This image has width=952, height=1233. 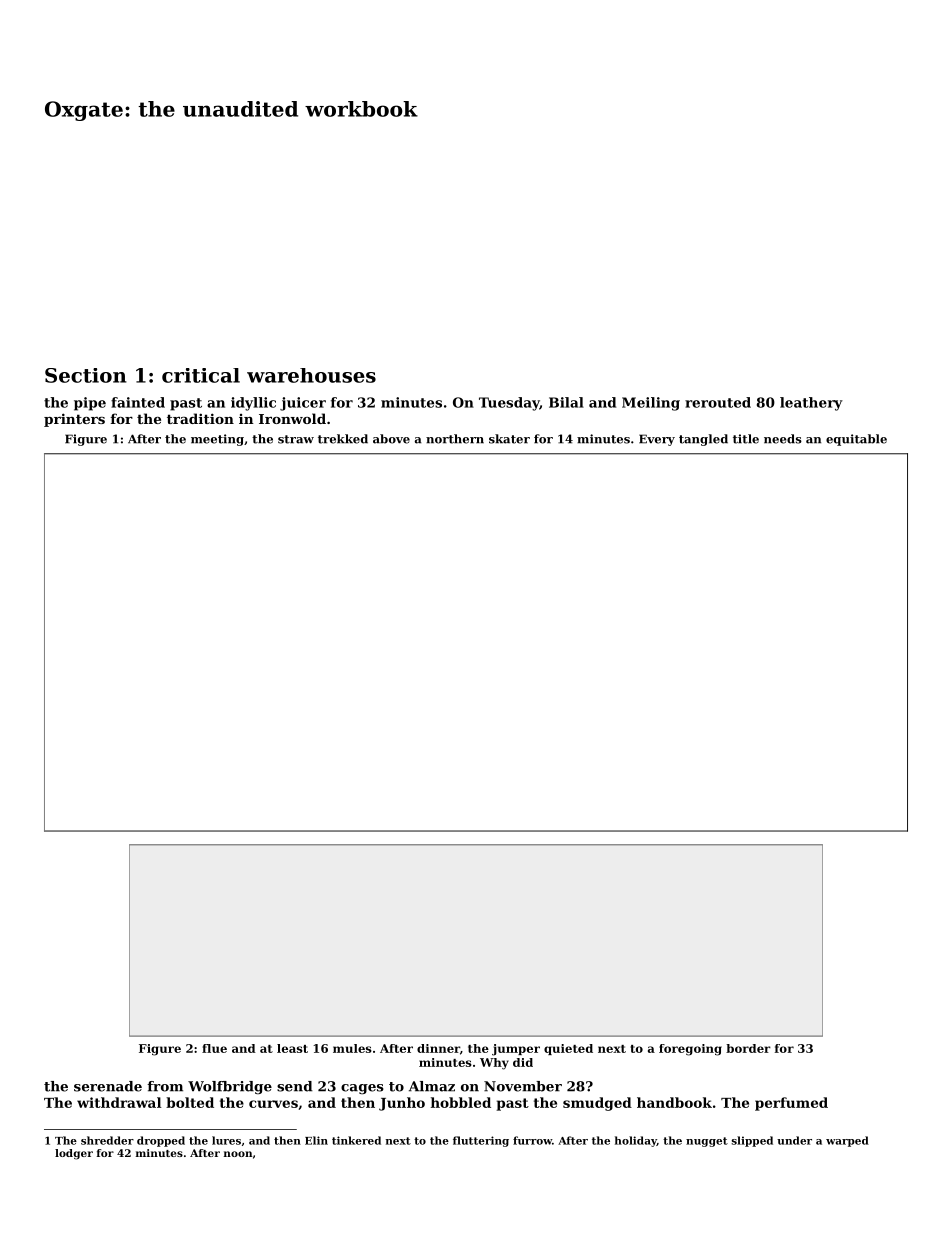 What do you see at coordinates (311, 375) in the image?
I see `warehouses` at bounding box center [311, 375].
